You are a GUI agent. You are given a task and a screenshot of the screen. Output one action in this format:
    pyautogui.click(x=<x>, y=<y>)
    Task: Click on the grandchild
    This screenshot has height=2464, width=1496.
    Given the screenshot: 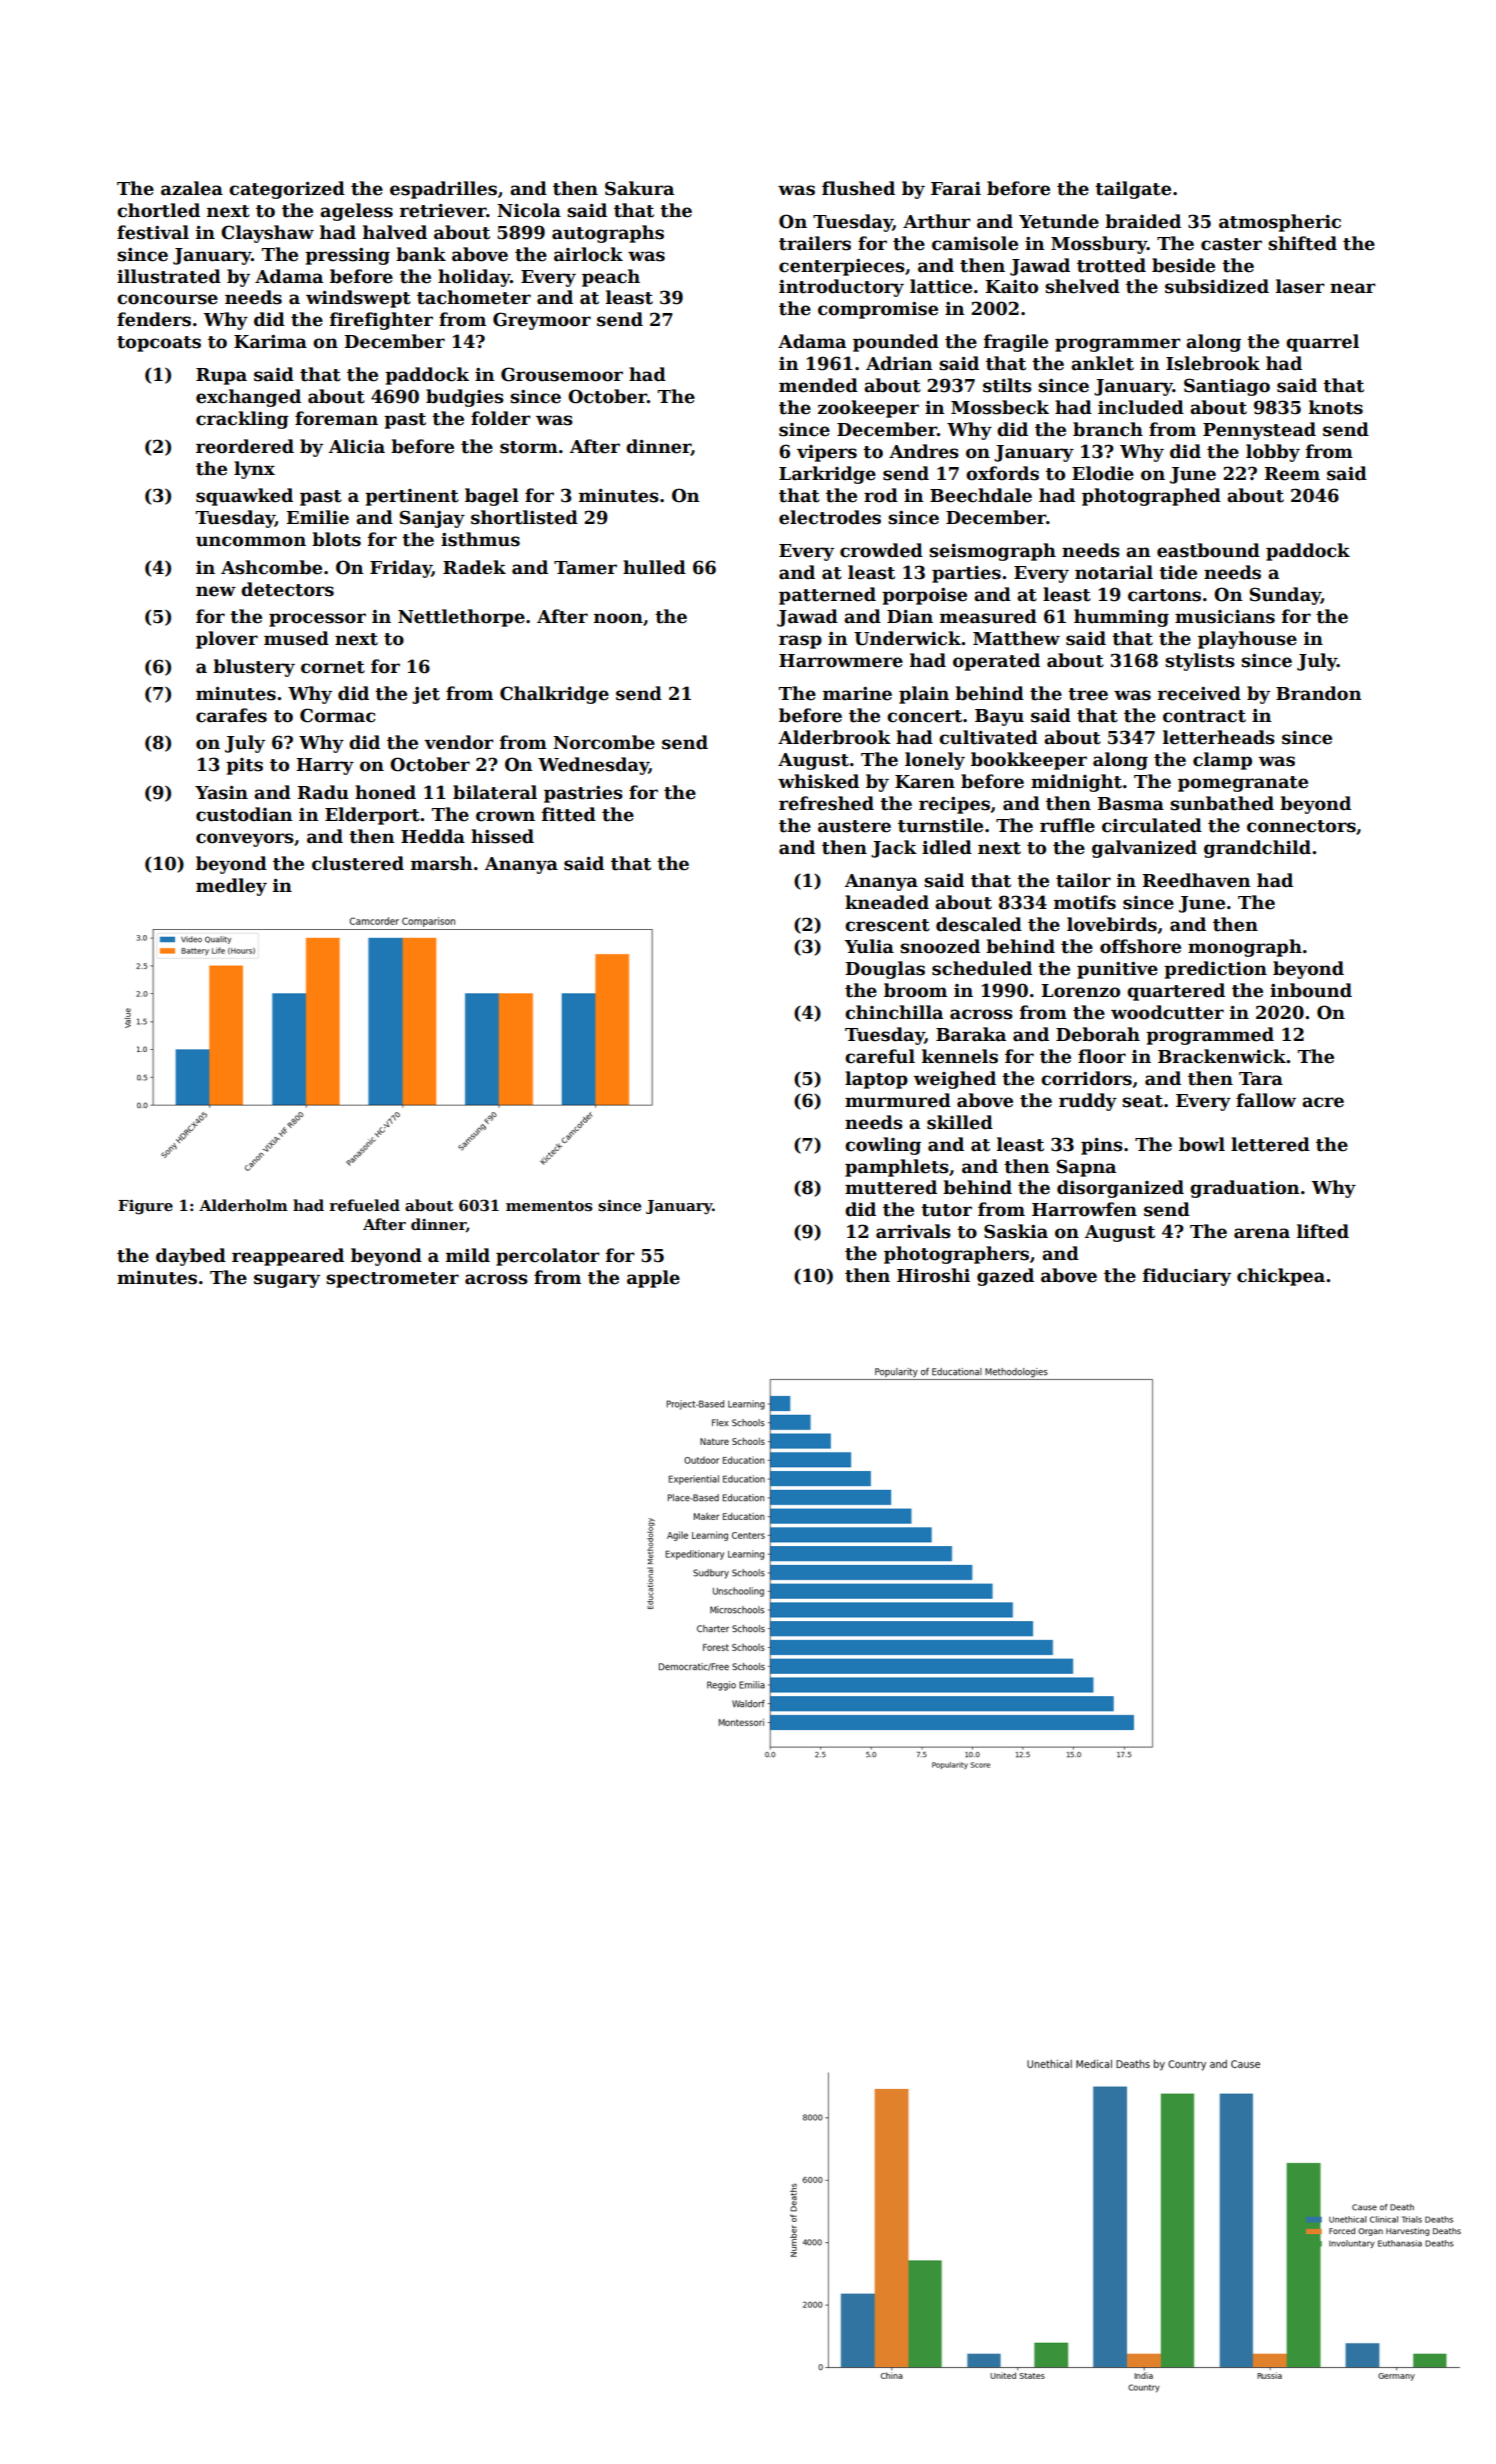 What is the action you would take?
    pyautogui.click(x=1257, y=849)
